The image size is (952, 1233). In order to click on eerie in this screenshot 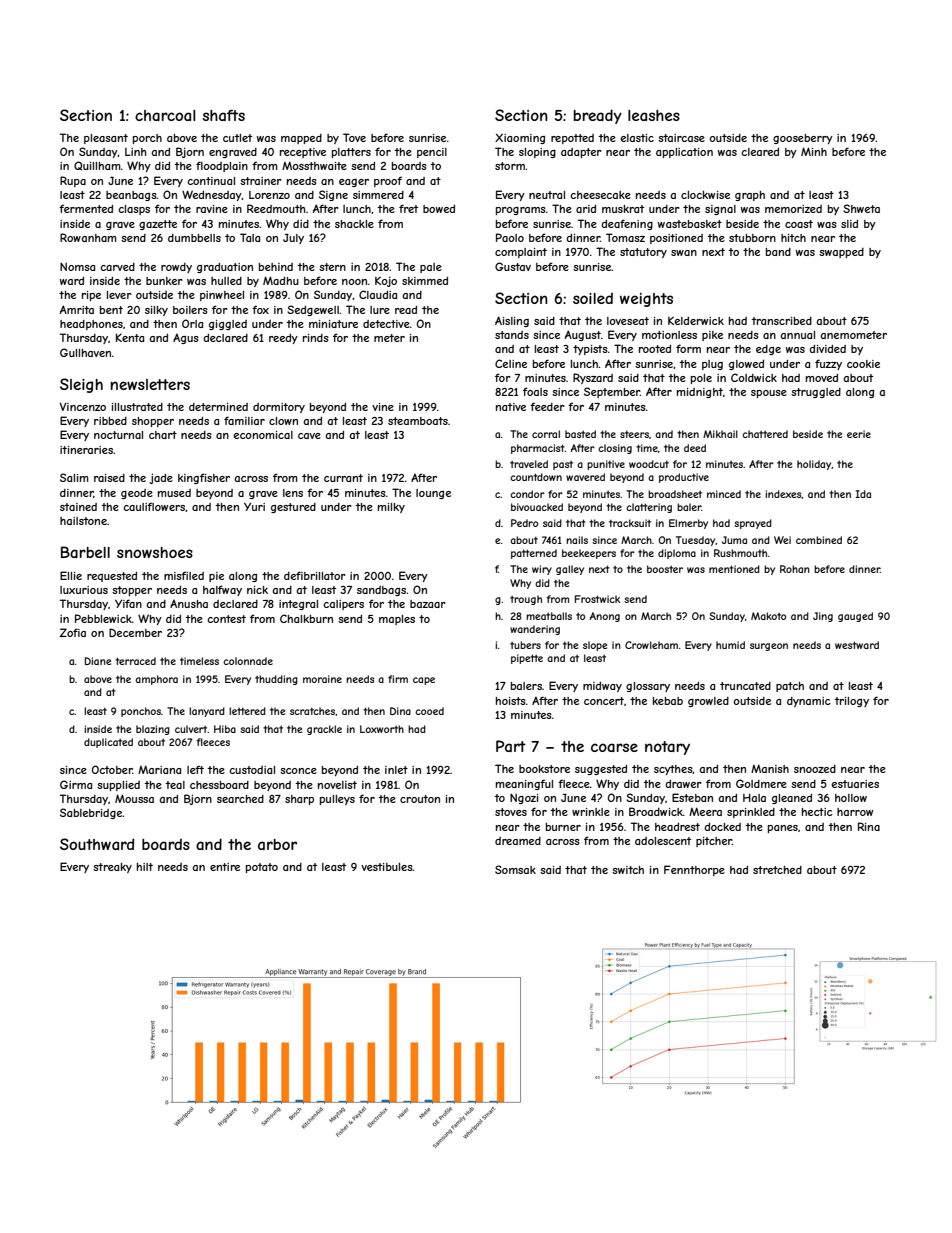, I will do `click(859, 434)`.
